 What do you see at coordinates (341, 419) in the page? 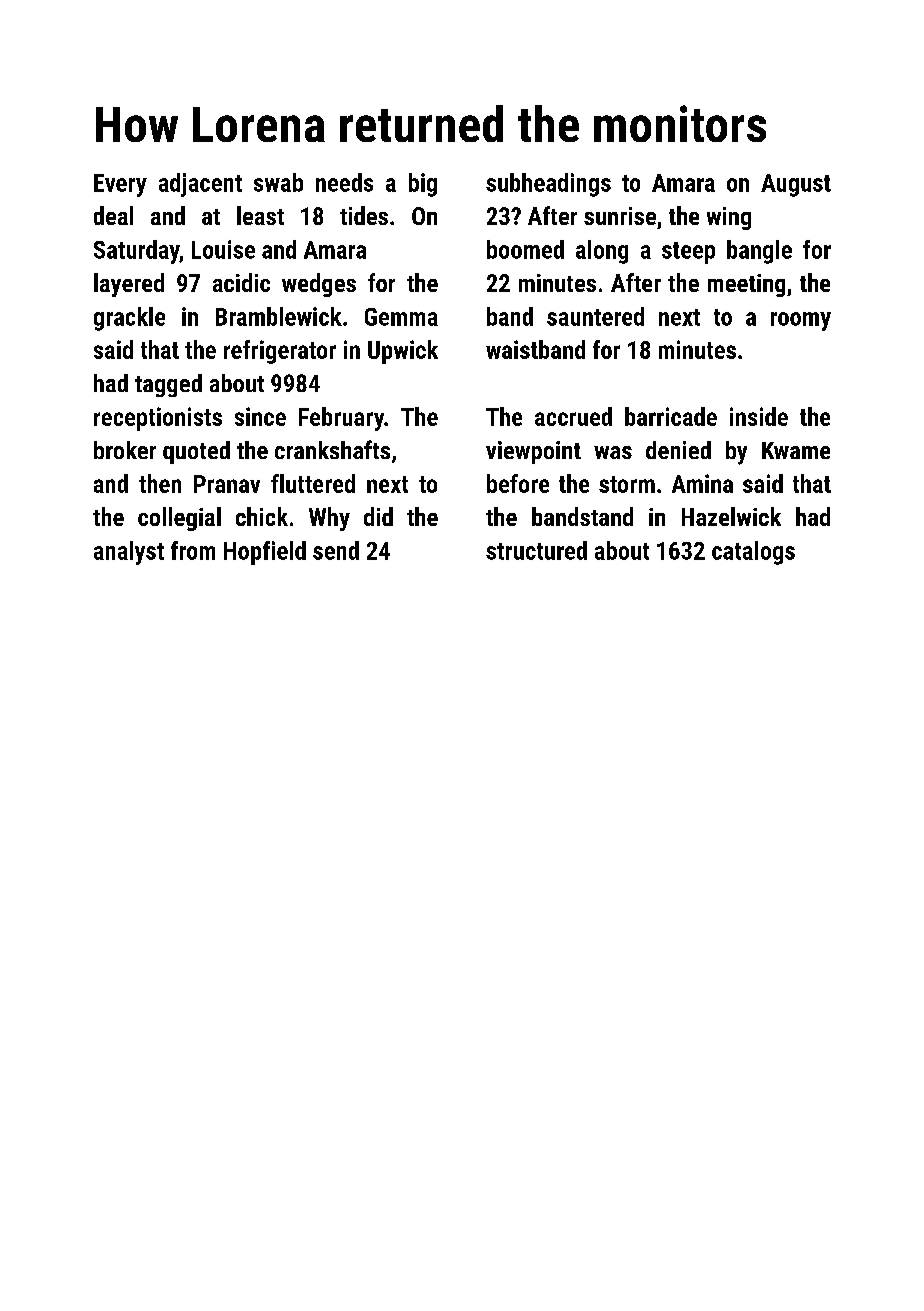
I see `February` at bounding box center [341, 419].
